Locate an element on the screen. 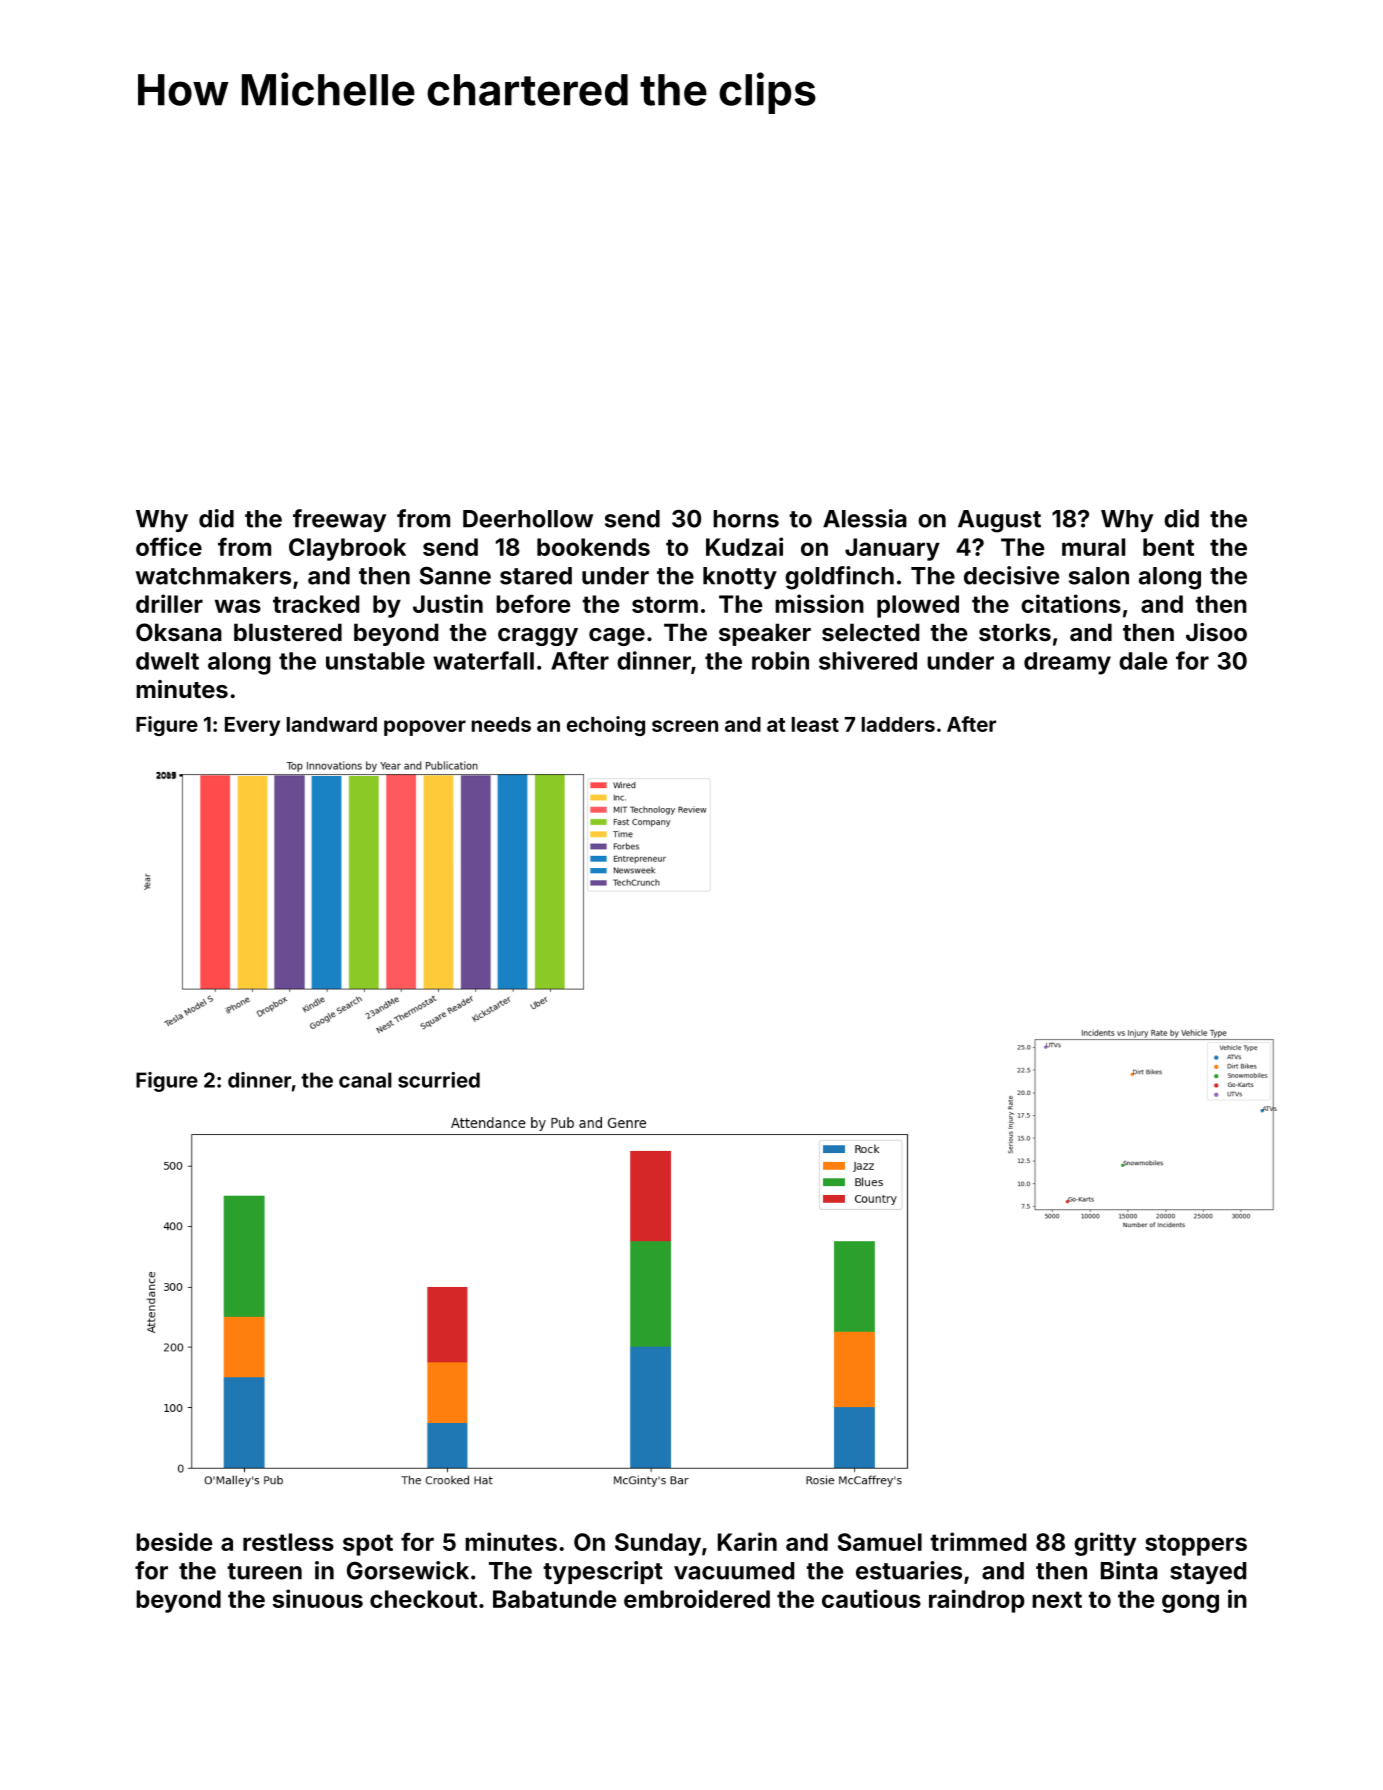 This screenshot has width=1383, height=1790. Deerhollow is located at coordinates (528, 519).
